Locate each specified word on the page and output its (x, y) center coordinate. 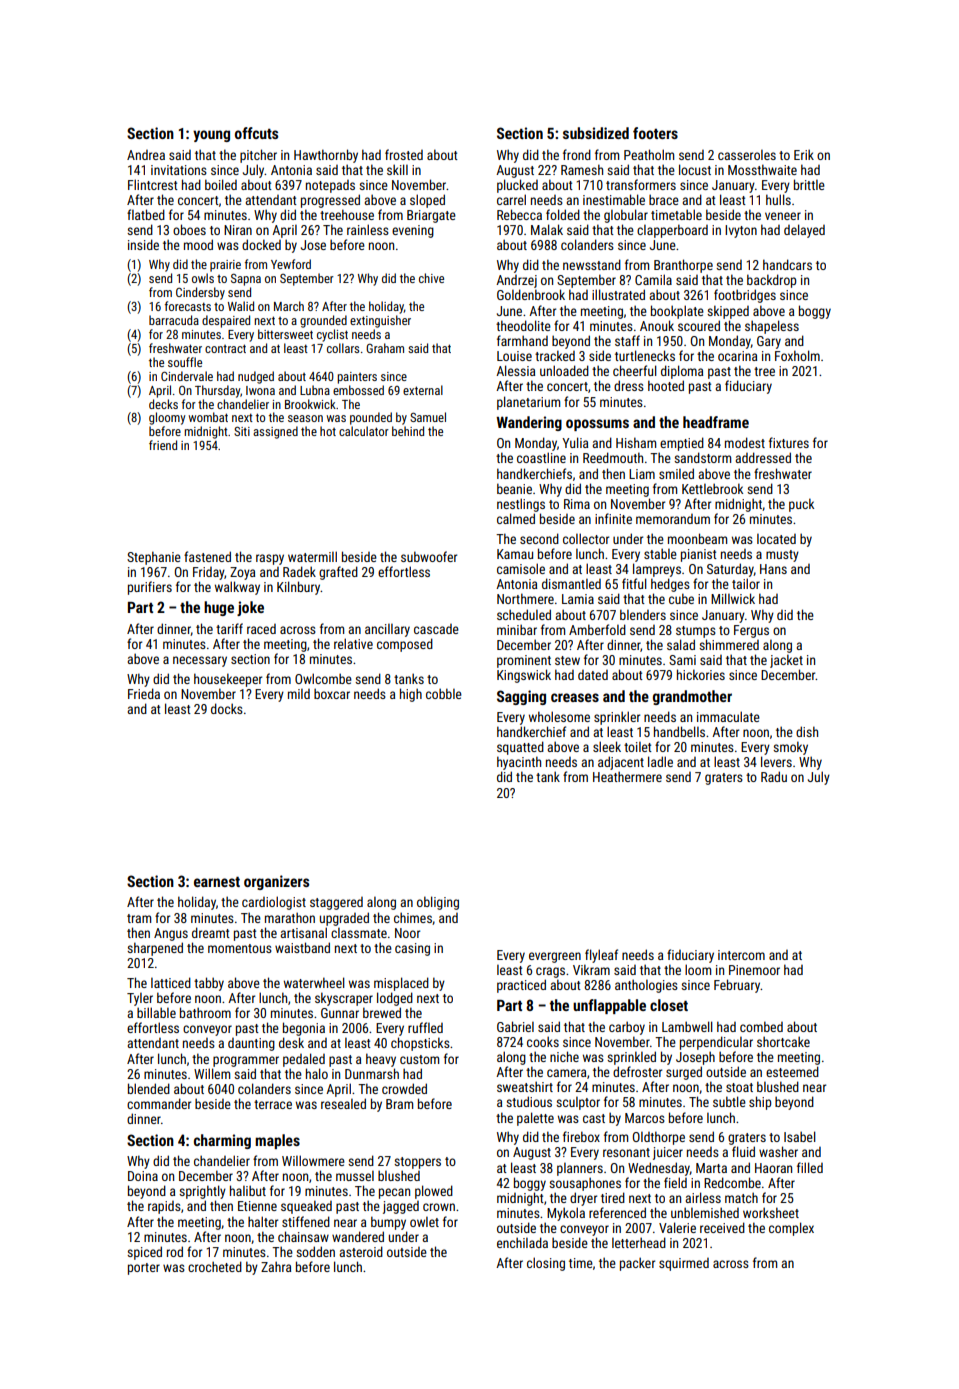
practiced (521, 986)
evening (413, 231)
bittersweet (285, 334)
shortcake (783, 1041)
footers (655, 133)
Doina (143, 1176)
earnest (217, 882)
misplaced (401, 984)
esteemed (792, 1071)
